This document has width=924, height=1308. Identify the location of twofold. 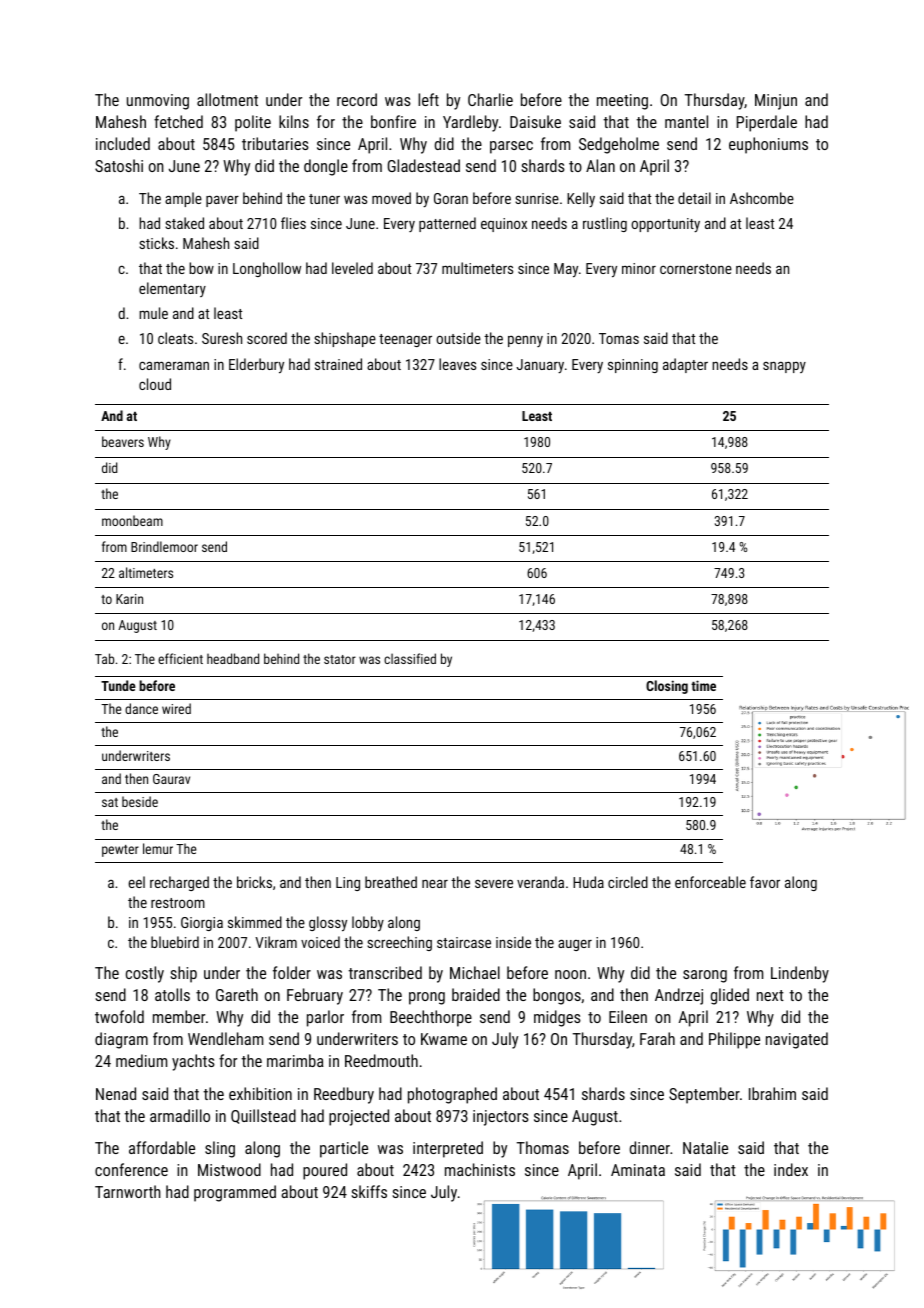
(119, 1016).
